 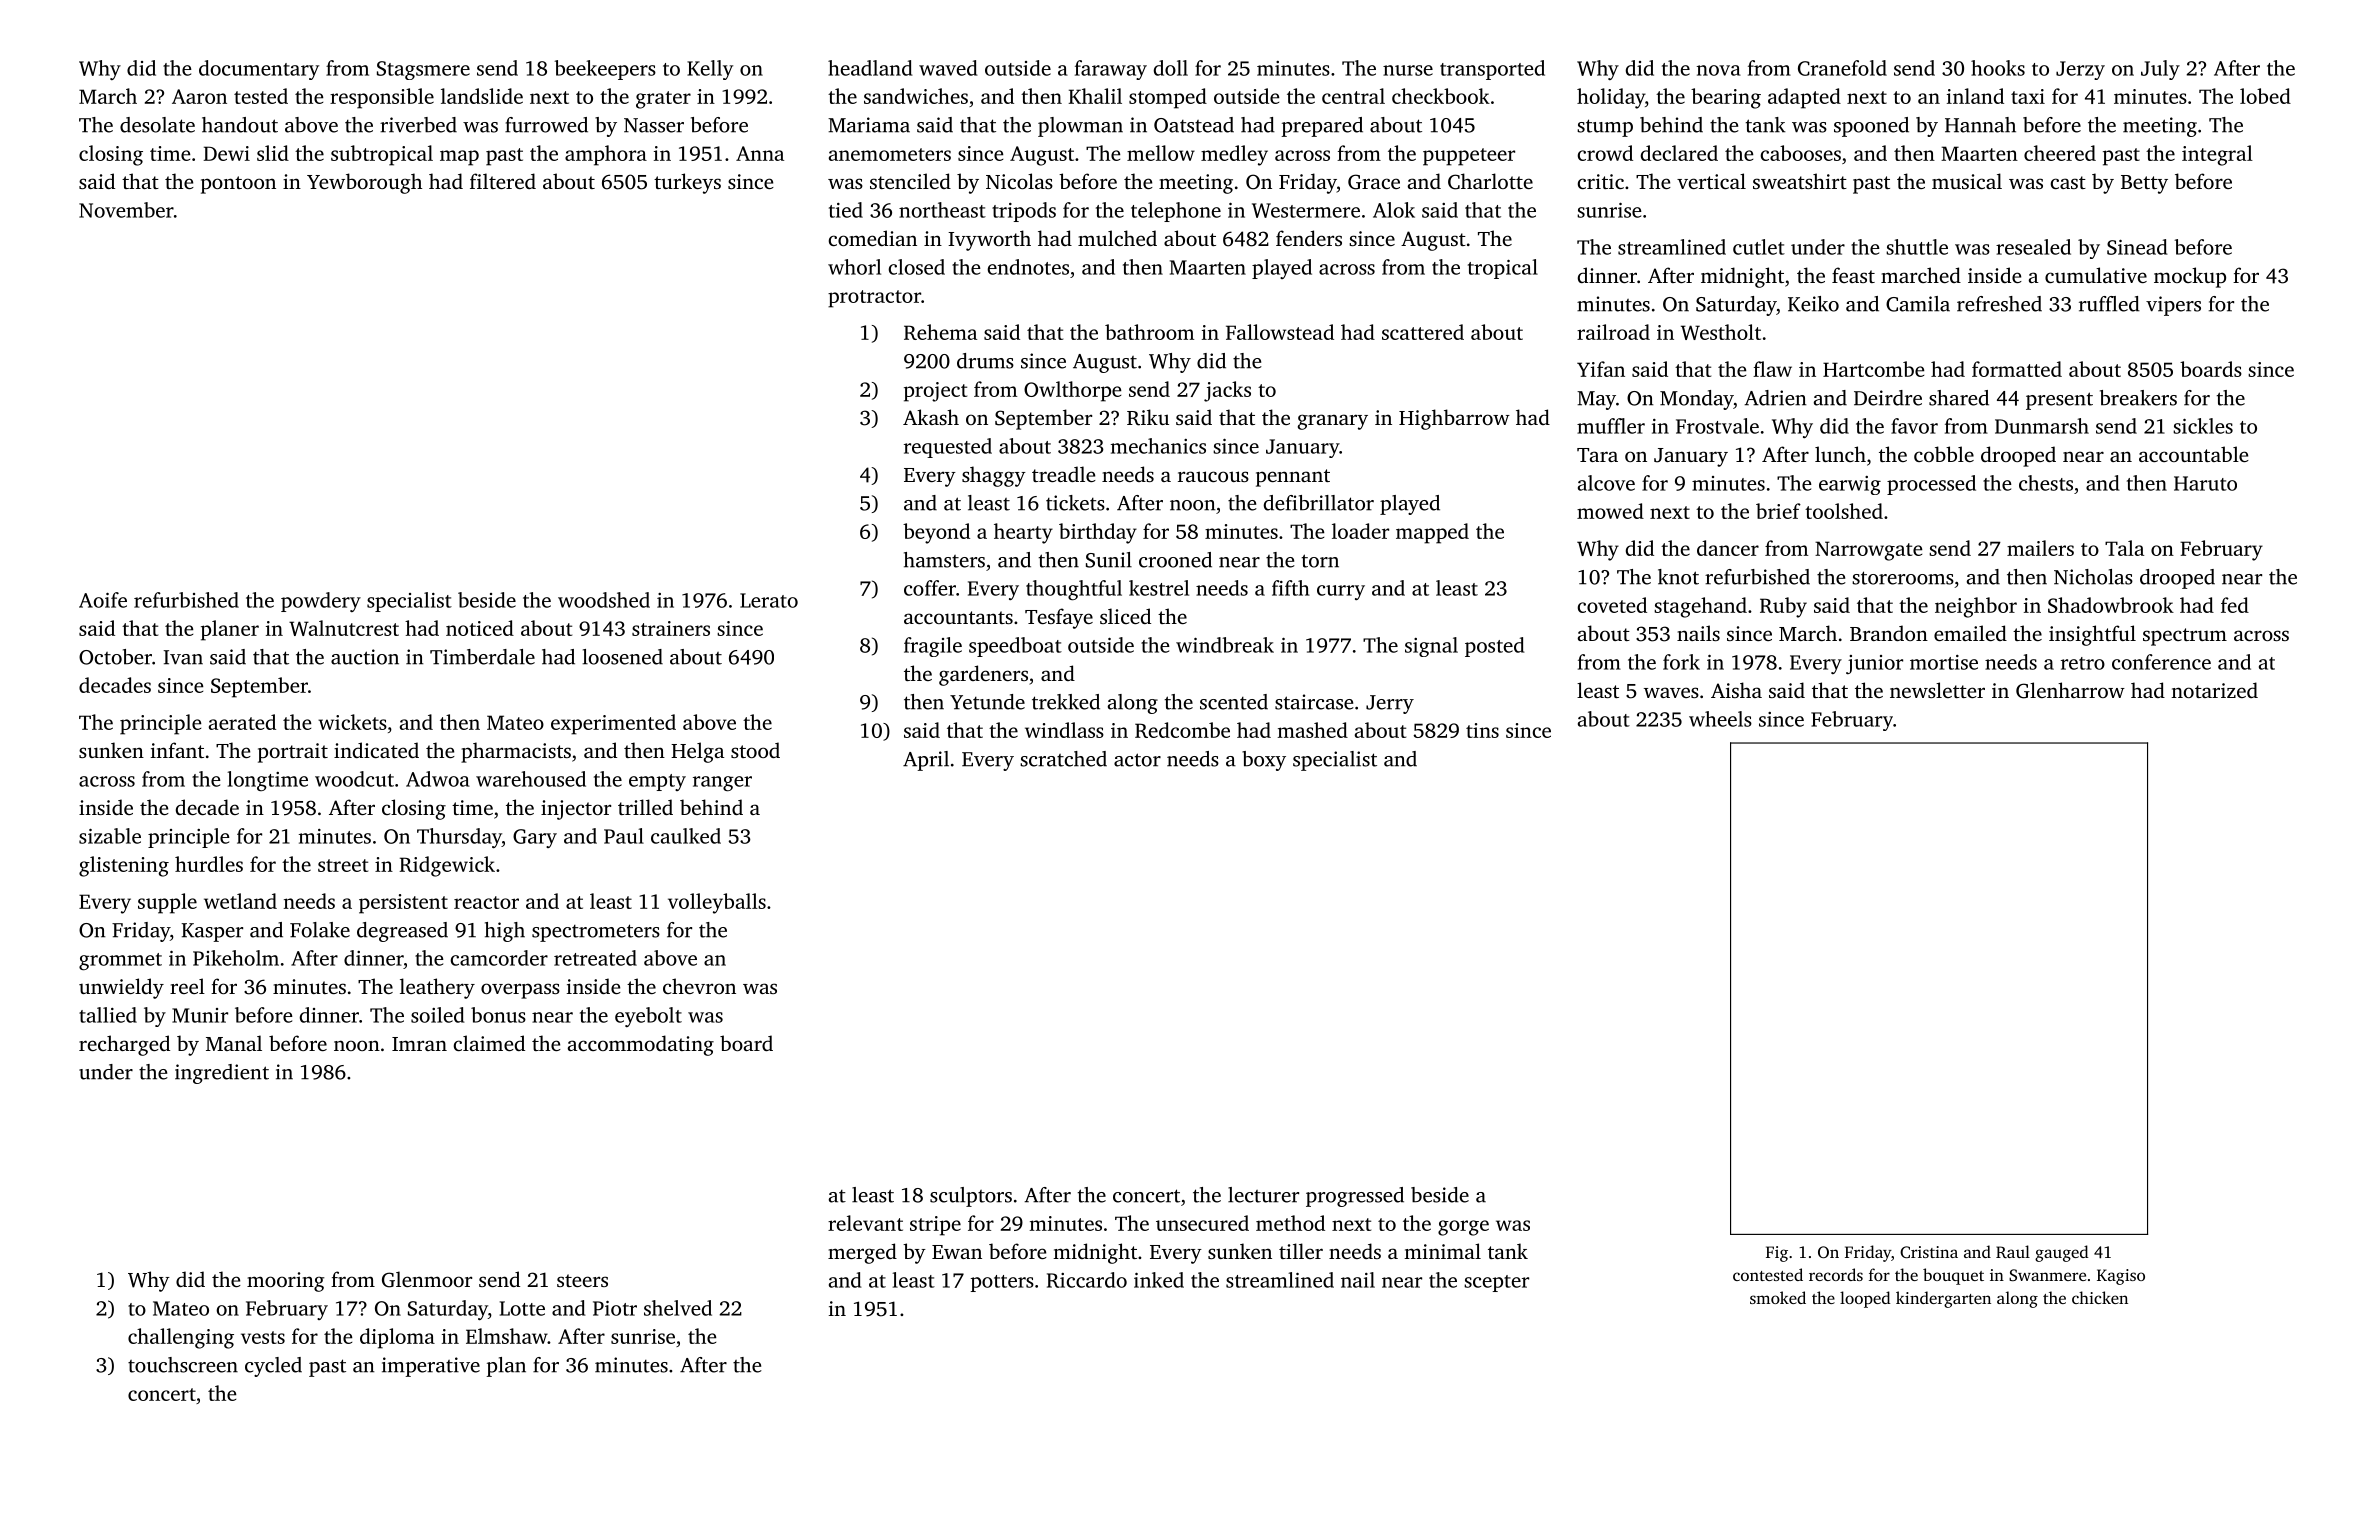 What do you see at coordinates (1495, 647) in the screenshot?
I see `posted` at bounding box center [1495, 647].
